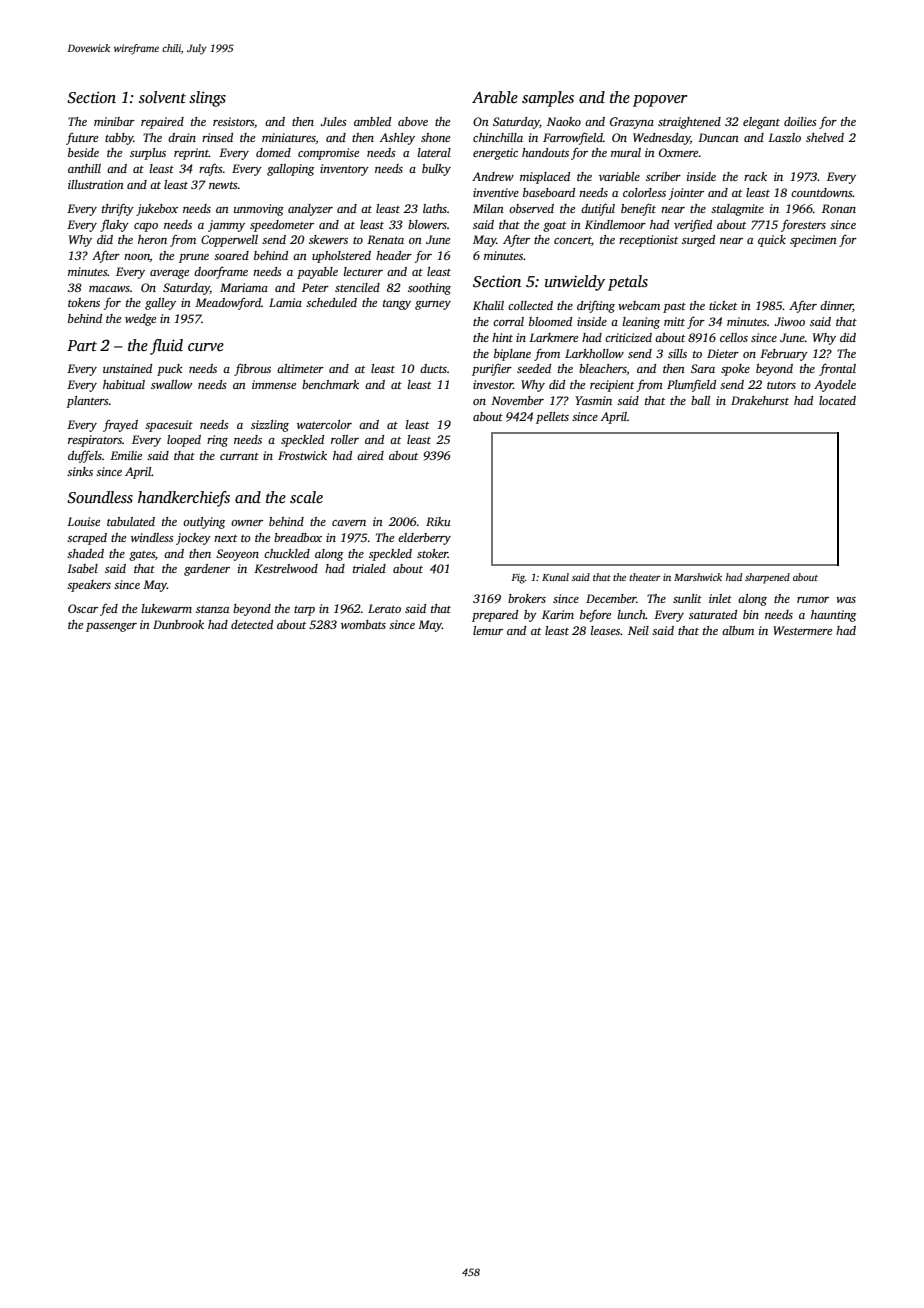 This screenshot has height=1308, width=924. Describe the element at coordinates (767, 578) in the screenshot. I see `sharpened` at that location.
